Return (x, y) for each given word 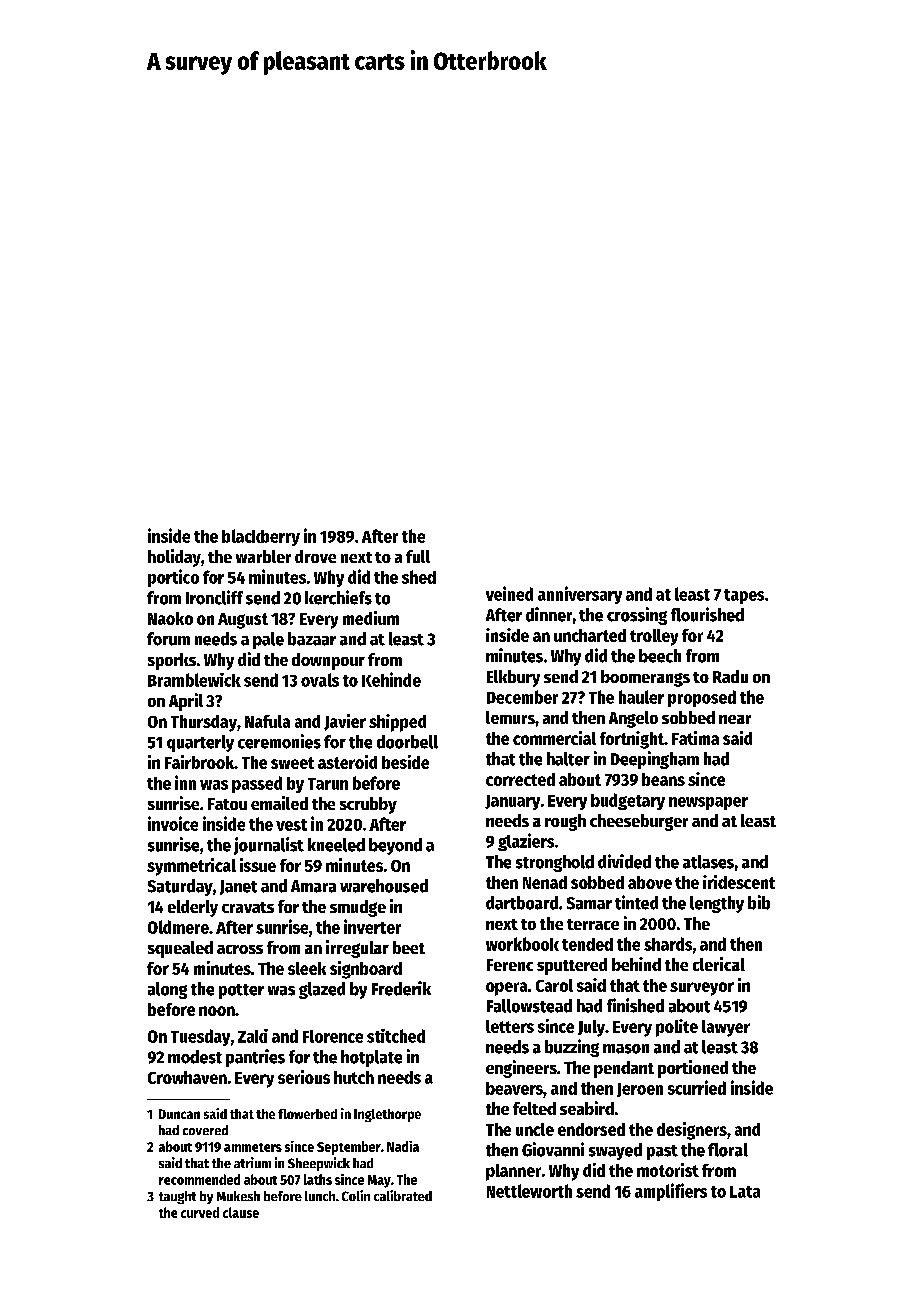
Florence (333, 1036)
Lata (745, 1192)
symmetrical (191, 867)
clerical (719, 964)
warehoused (384, 886)
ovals (320, 680)
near (735, 719)
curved (200, 1212)
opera (506, 989)
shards (668, 944)
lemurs (510, 717)
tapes (744, 596)
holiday (174, 558)
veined (509, 593)
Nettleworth (529, 1191)
